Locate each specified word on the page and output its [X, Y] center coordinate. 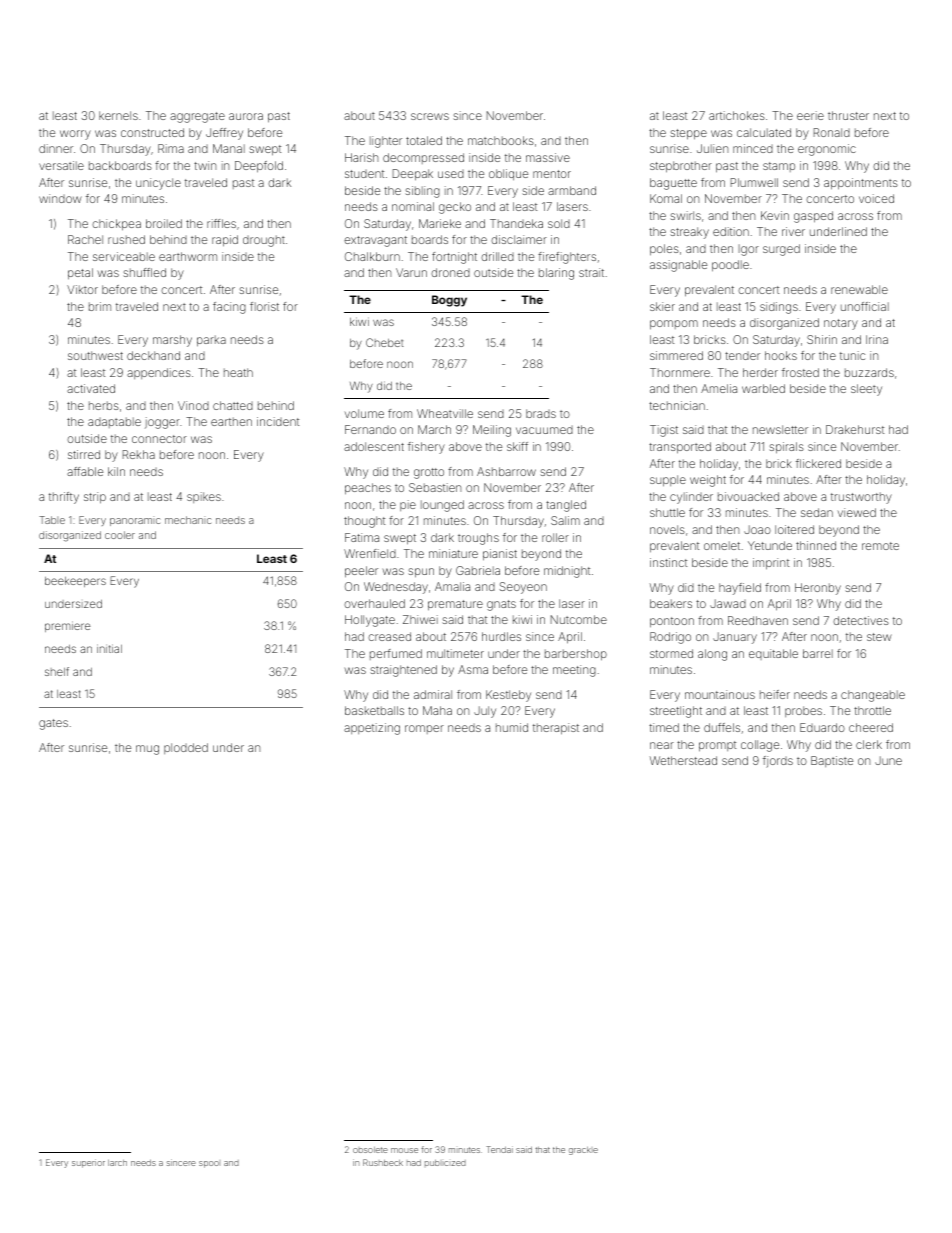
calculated [764, 132]
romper [424, 729]
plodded [186, 748]
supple [668, 481]
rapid [225, 241]
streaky [689, 233]
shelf [57, 671]
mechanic [188, 520]
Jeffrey [224, 134]
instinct [668, 562]
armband [572, 190]
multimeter [455, 653]
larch [117, 1163]
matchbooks [501, 140]
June [888, 760]
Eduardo [822, 727]
